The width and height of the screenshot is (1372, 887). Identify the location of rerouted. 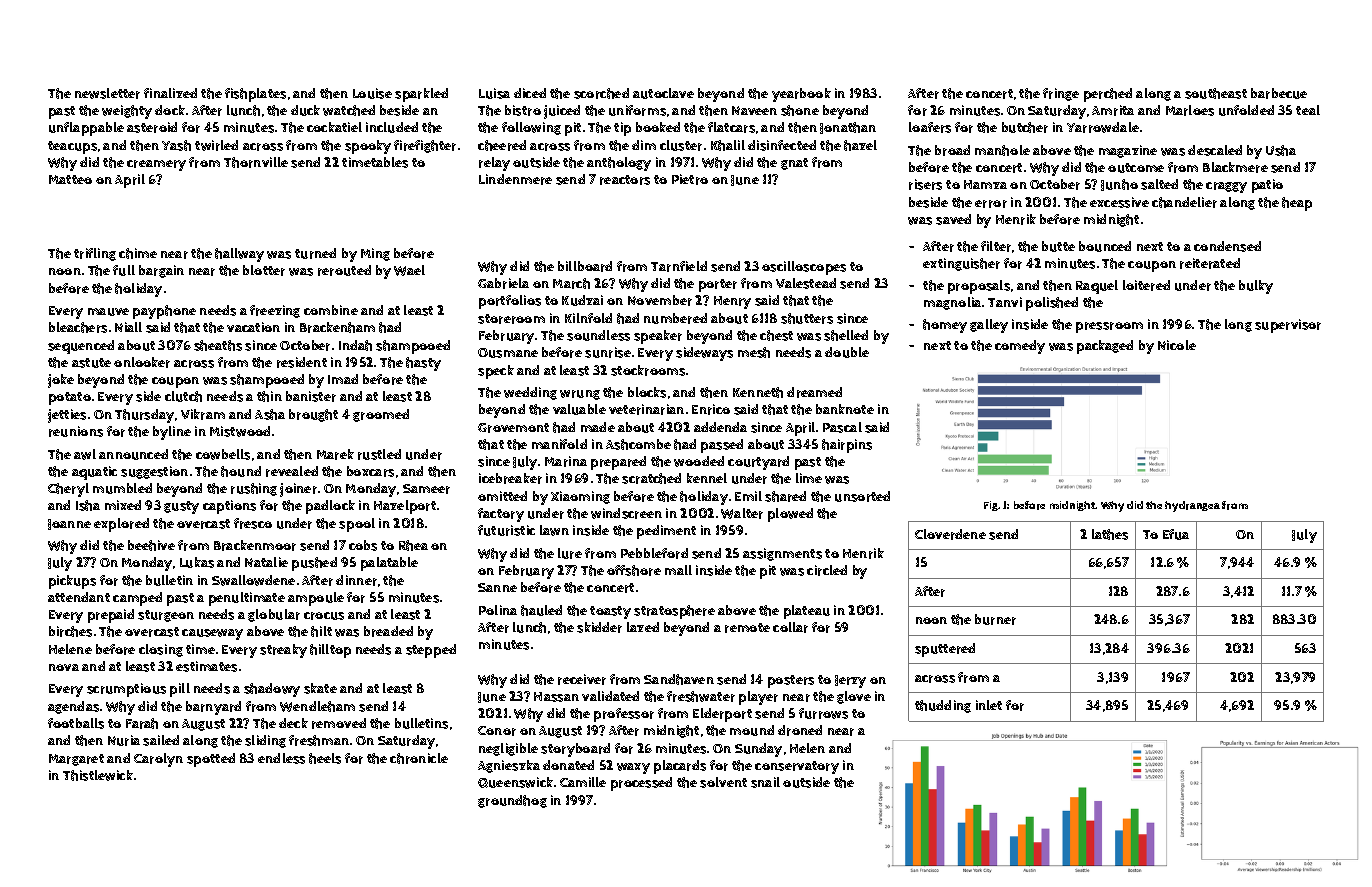
(344, 270).
